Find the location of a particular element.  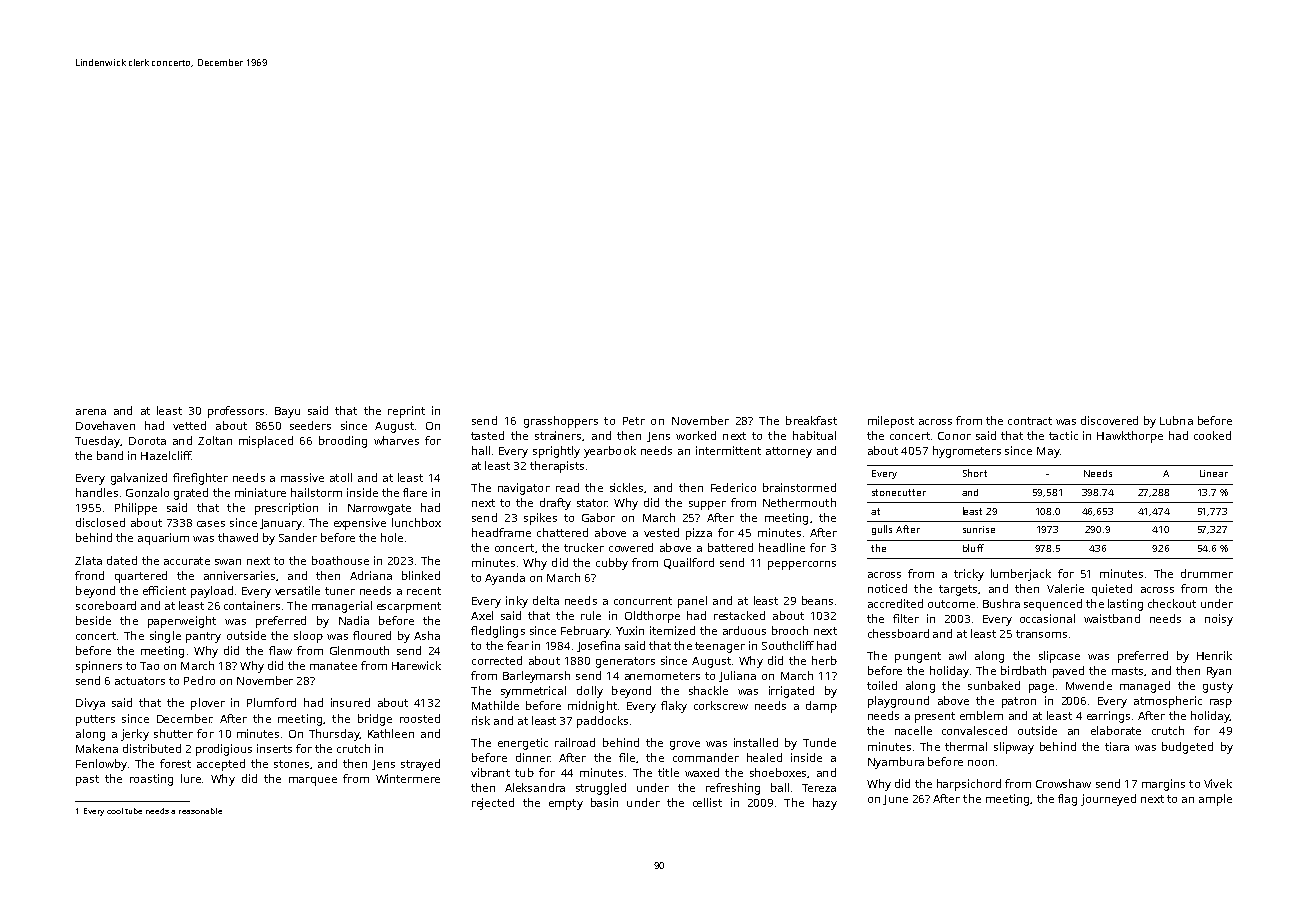

harpsichord is located at coordinates (969, 785).
